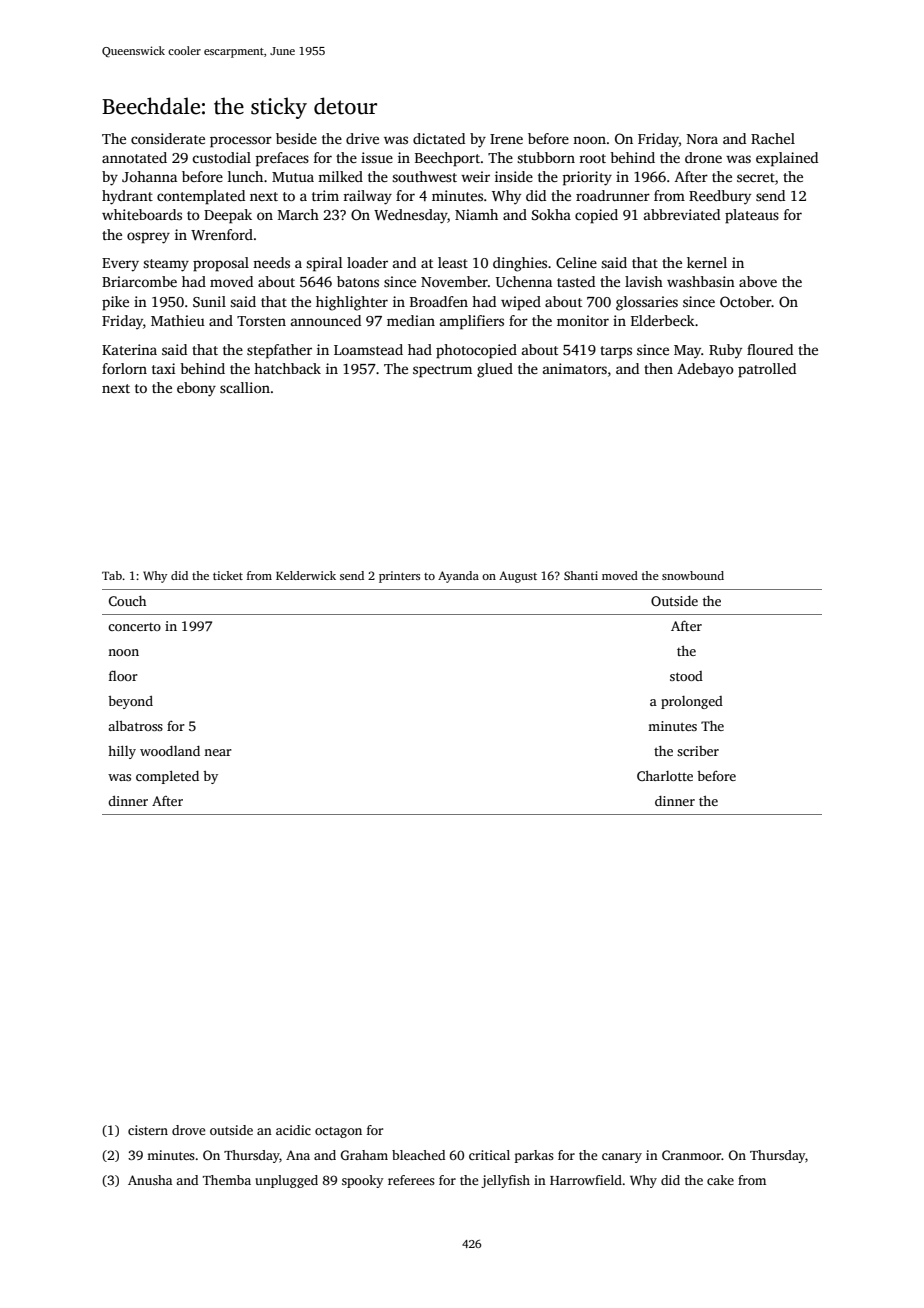 The image size is (924, 1308). I want to click on lavish, so click(644, 281).
